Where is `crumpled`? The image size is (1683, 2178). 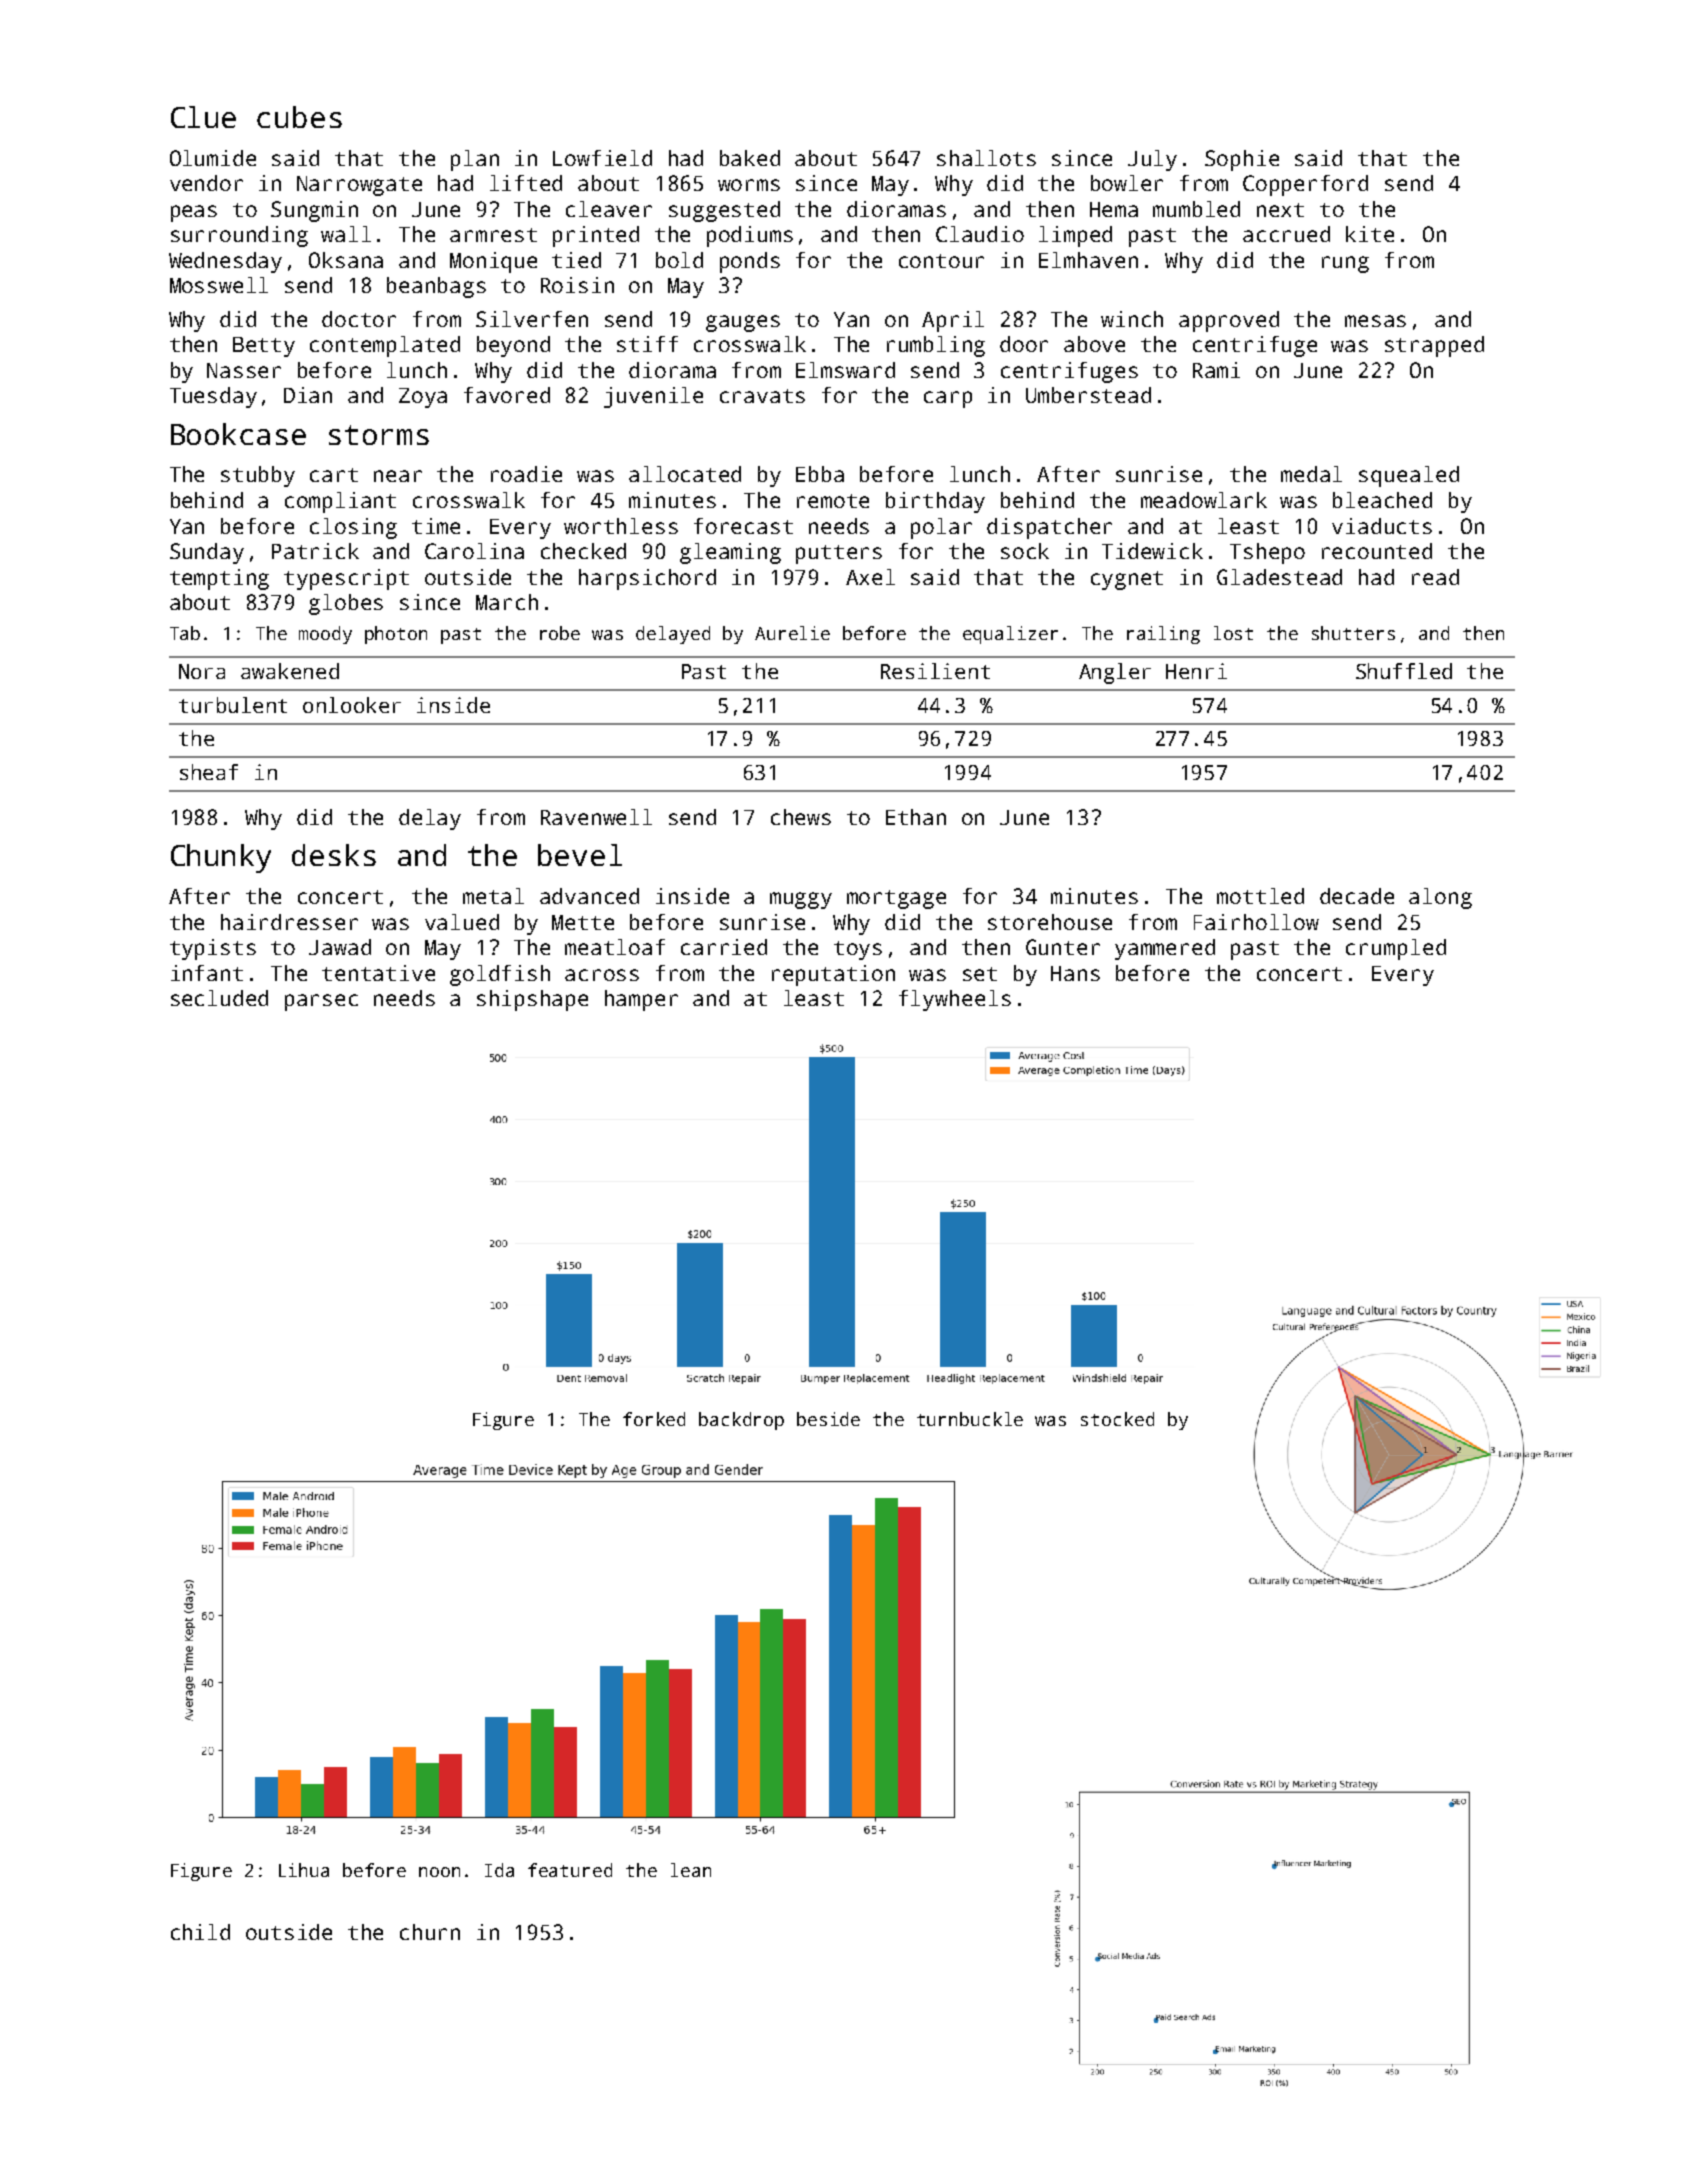 crumpled is located at coordinates (1396, 949).
